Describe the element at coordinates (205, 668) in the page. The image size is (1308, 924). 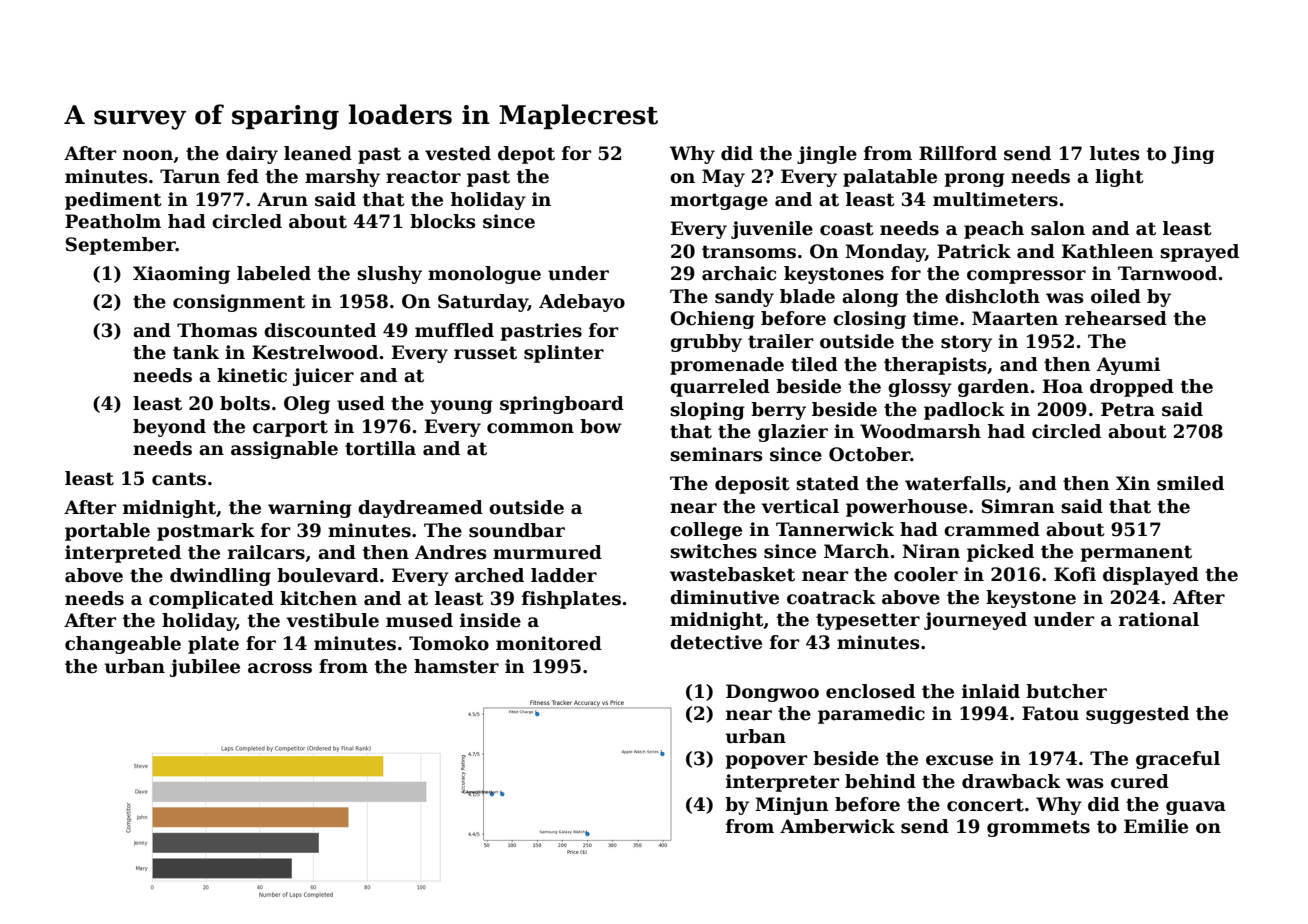
I see `jubilee` at that location.
